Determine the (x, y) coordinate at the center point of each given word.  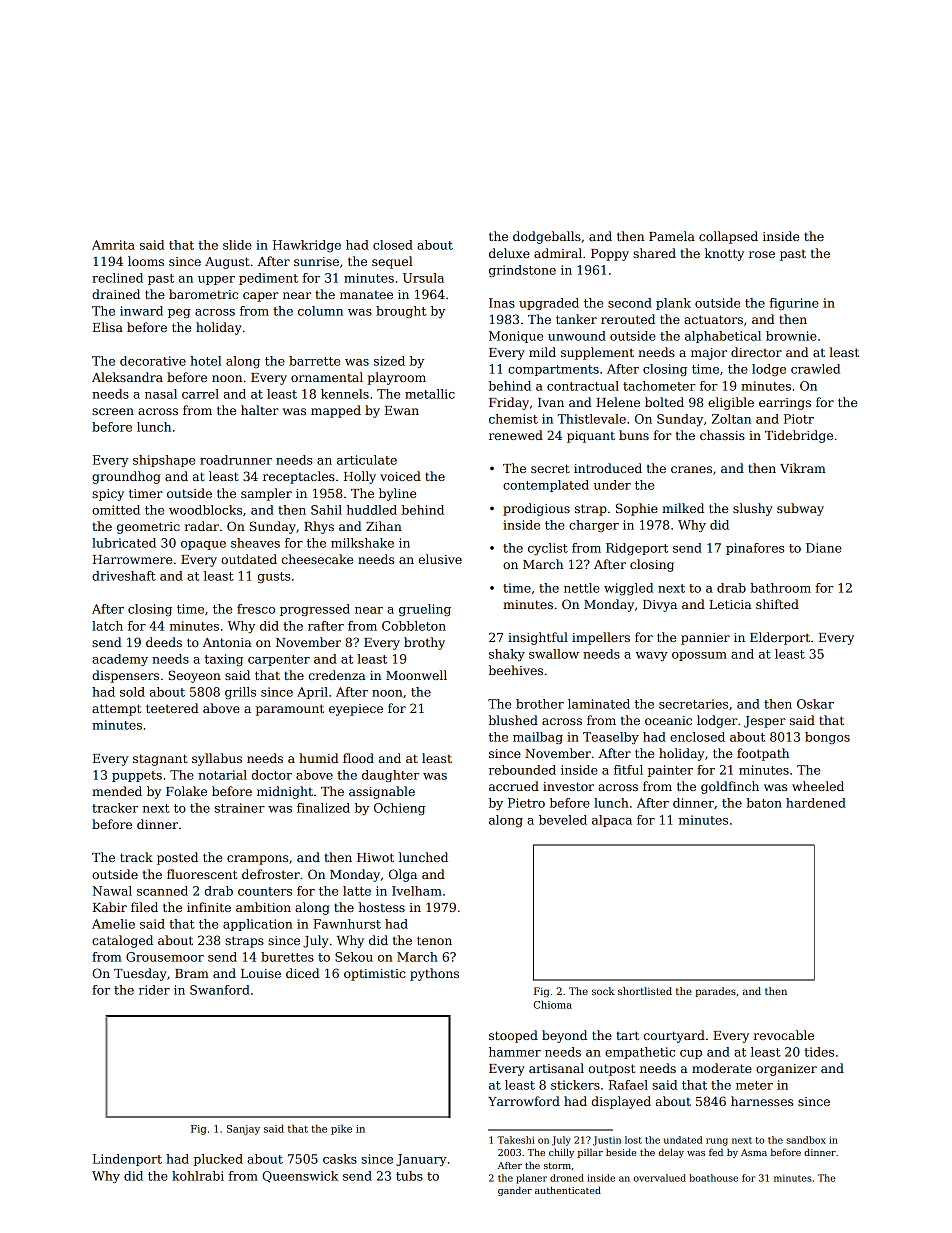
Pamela (672, 236)
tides (819, 1052)
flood (358, 758)
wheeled (818, 786)
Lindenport (127, 1160)
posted (177, 858)
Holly (360, 477)
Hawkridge (307, 246)
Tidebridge (799, 436)
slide (237, 245)
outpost (612, 1070)
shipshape (164, 461)
